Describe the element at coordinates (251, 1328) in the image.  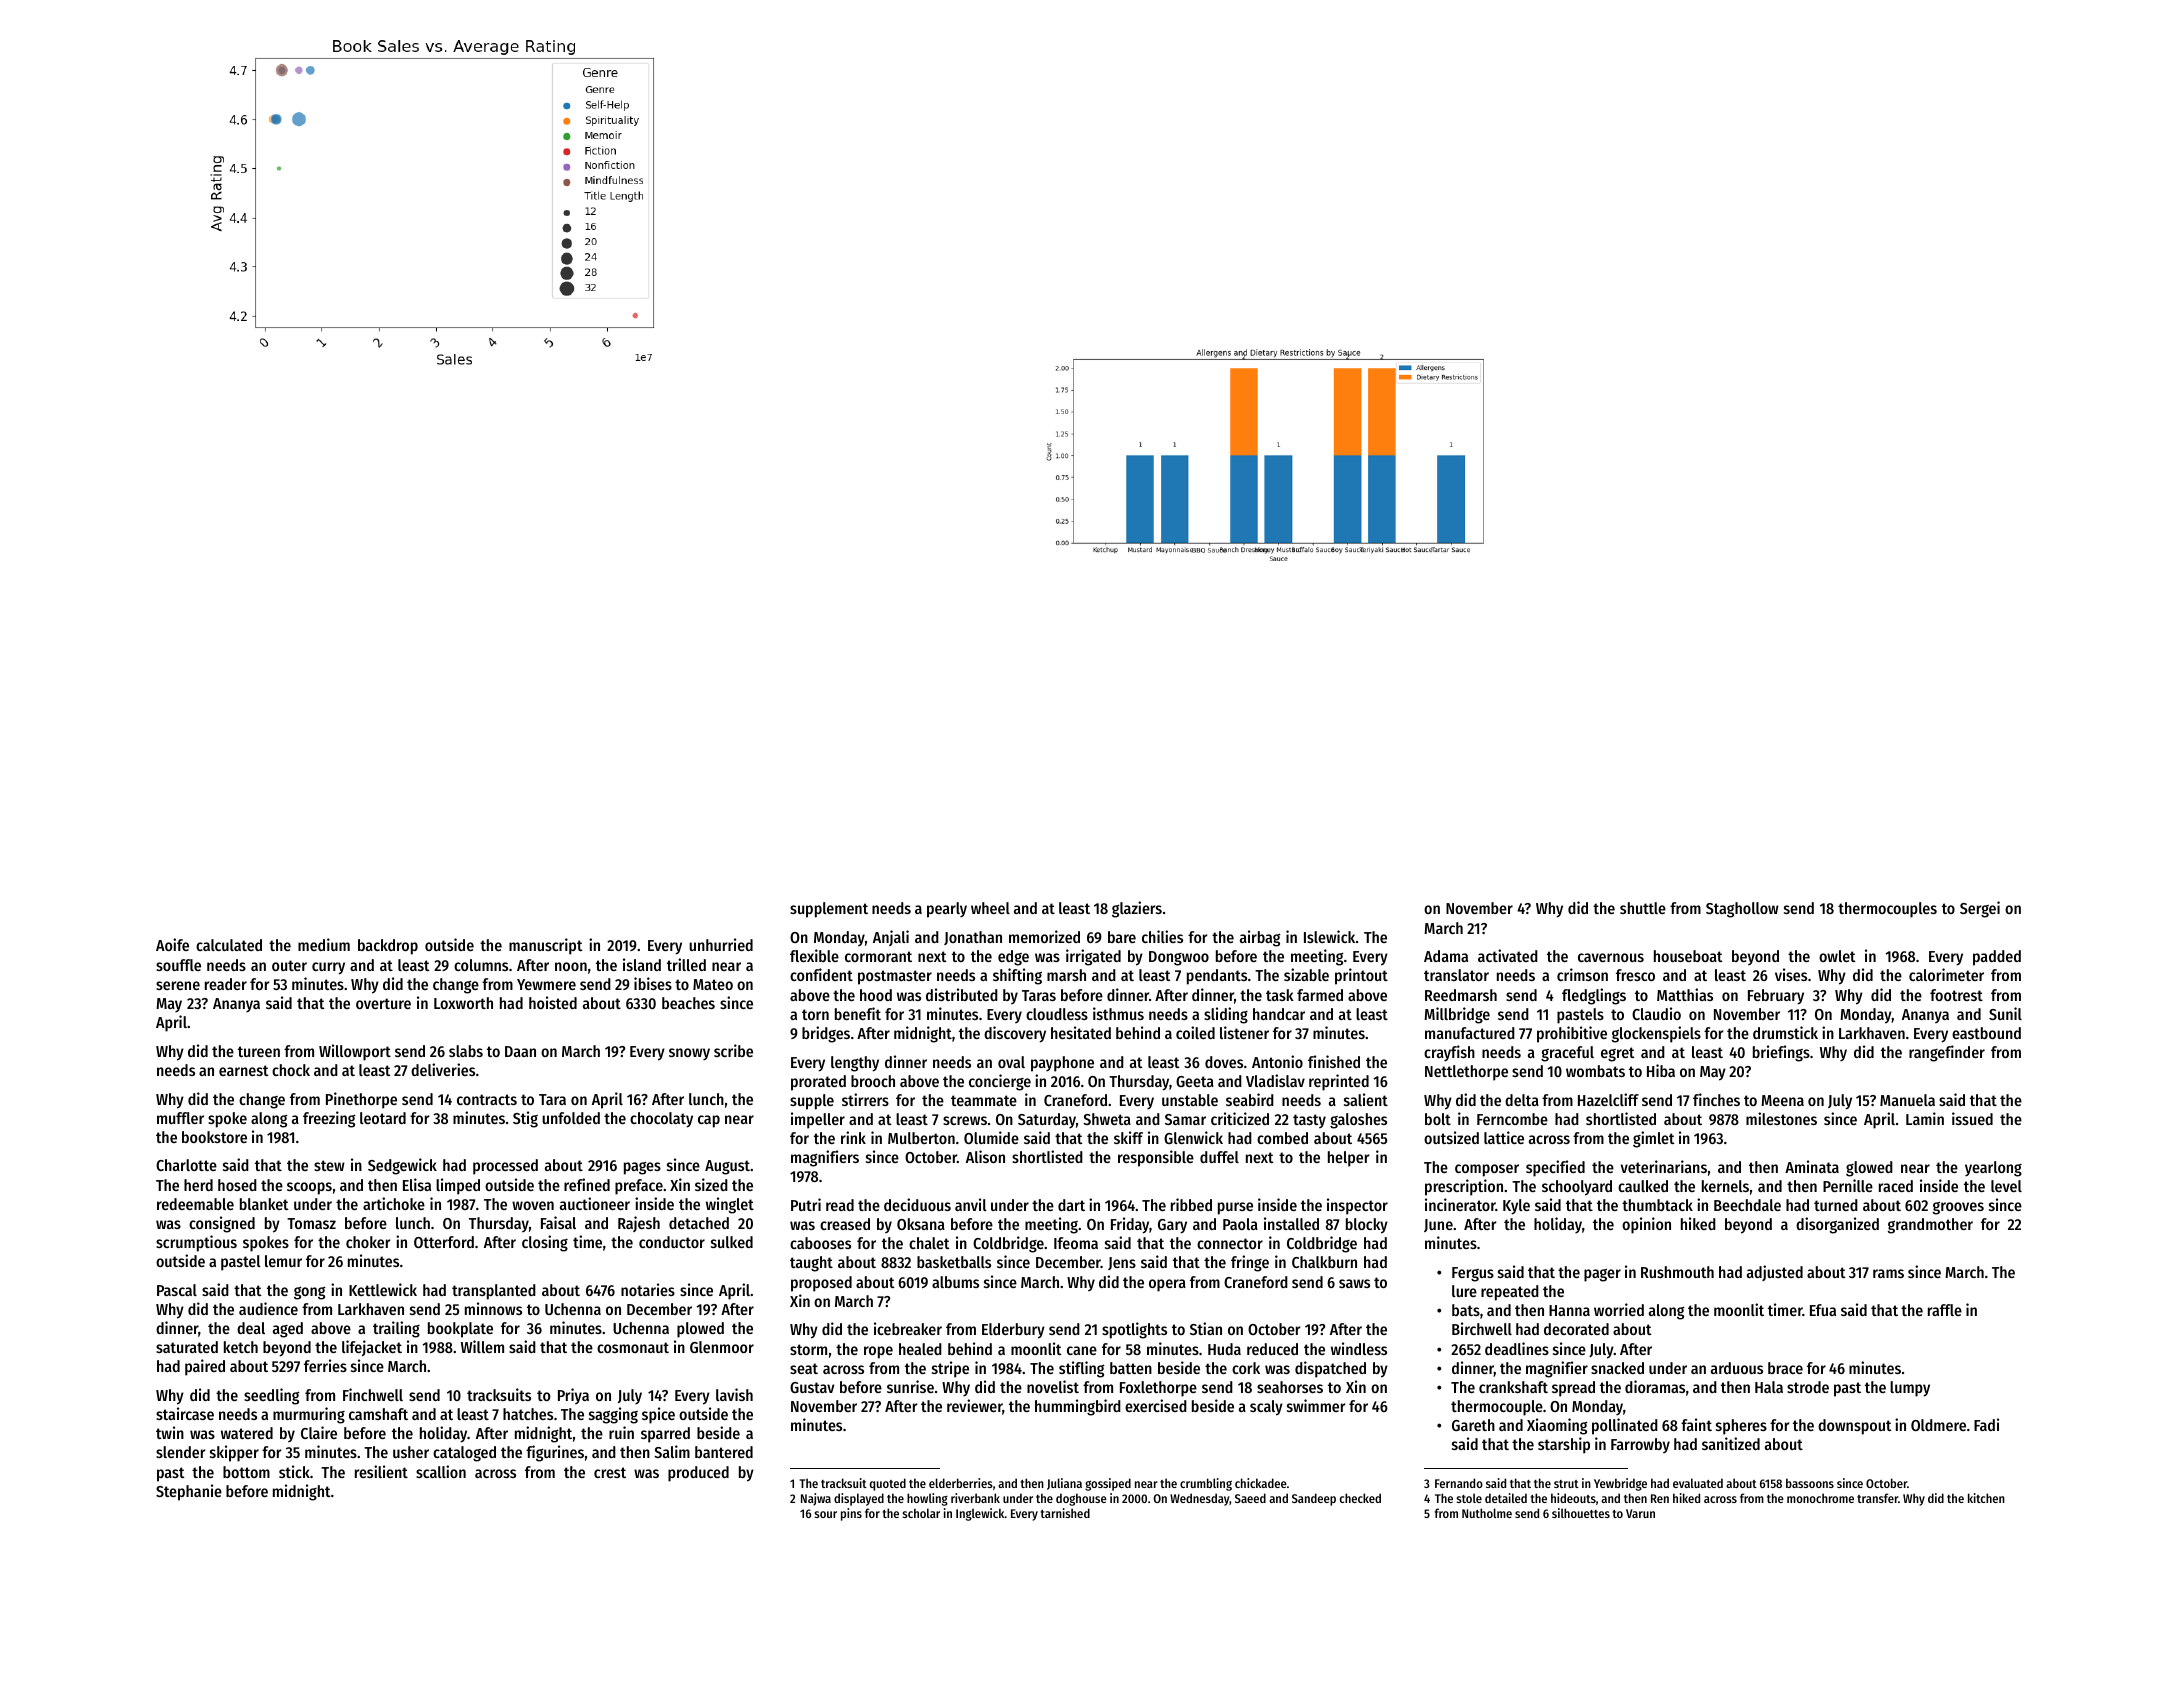
I see `deal` at that location.
